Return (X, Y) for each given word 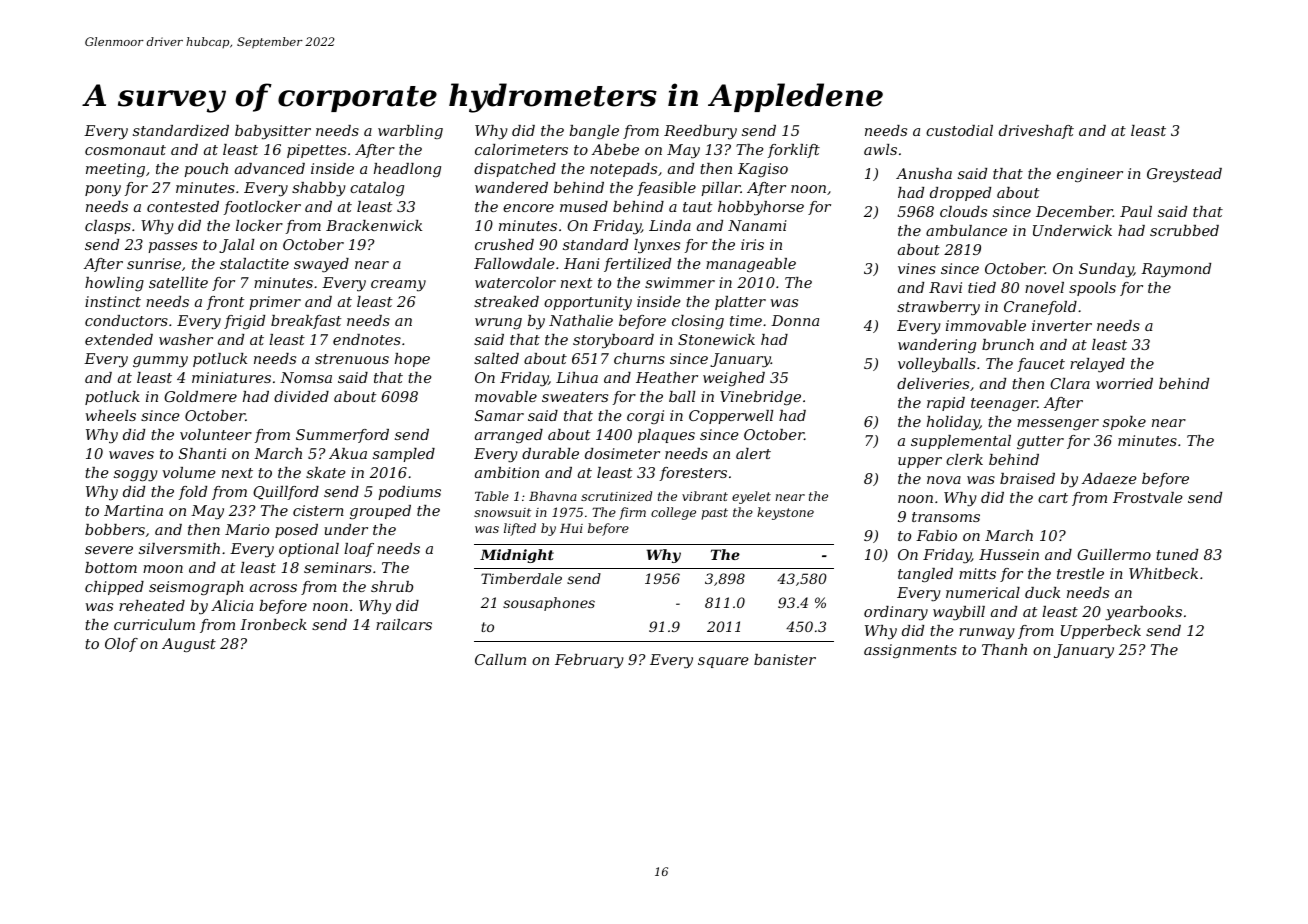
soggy (136, 475)
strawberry (938, 308)
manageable (751, 265)
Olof (121, 645)
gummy (160, 362)
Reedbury (700, 132)
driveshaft (1036, 132)
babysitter (273, 132)
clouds (963, 211)
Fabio (936, 535)
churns (639, 358)
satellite (178, 282)
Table (492, 496)
